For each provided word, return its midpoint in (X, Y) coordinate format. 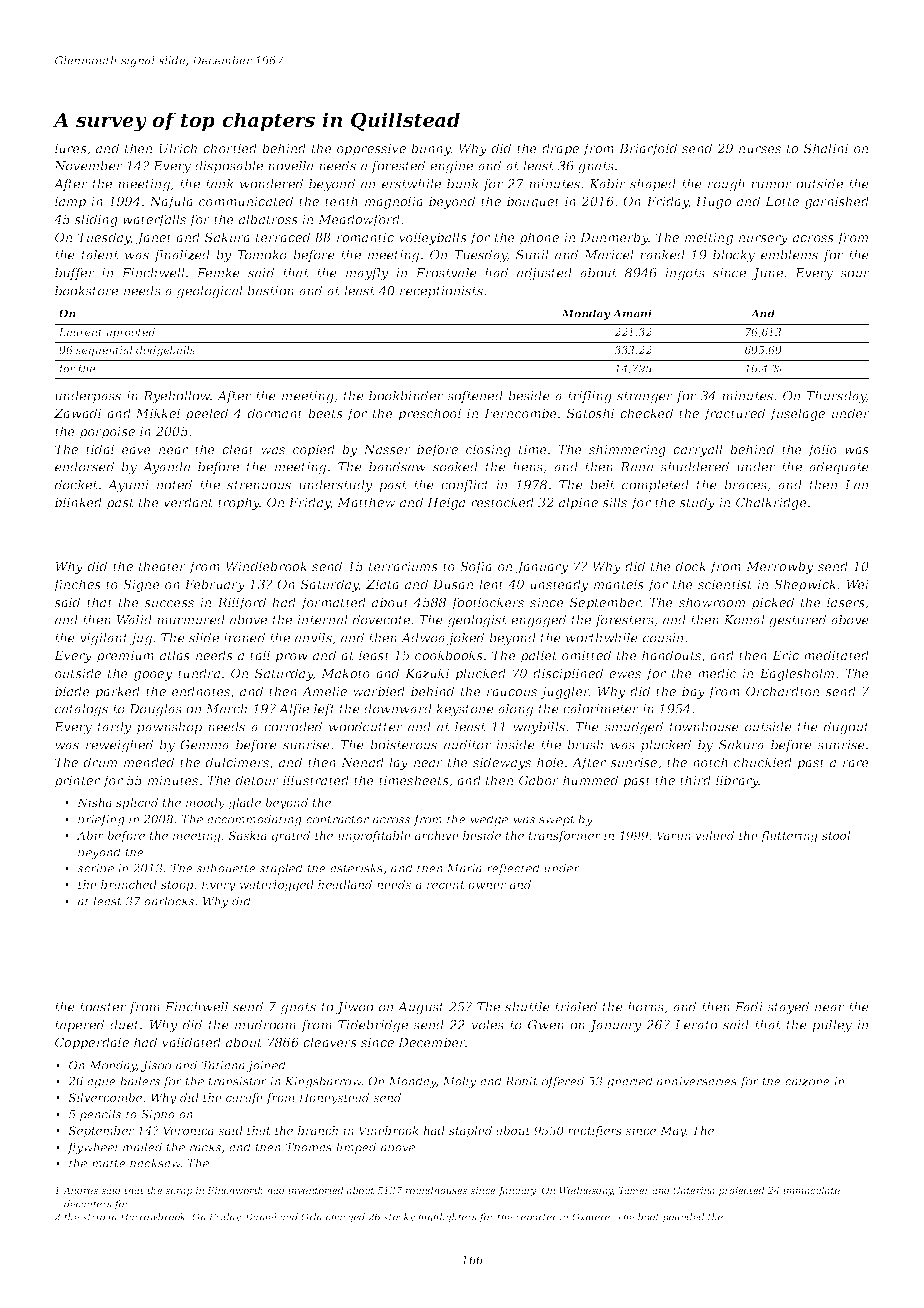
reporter (536, 1218)
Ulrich (178, 148)
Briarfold (648, 149)
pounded (684, 1218)
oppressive (371, 149)
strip (93, 1218)
